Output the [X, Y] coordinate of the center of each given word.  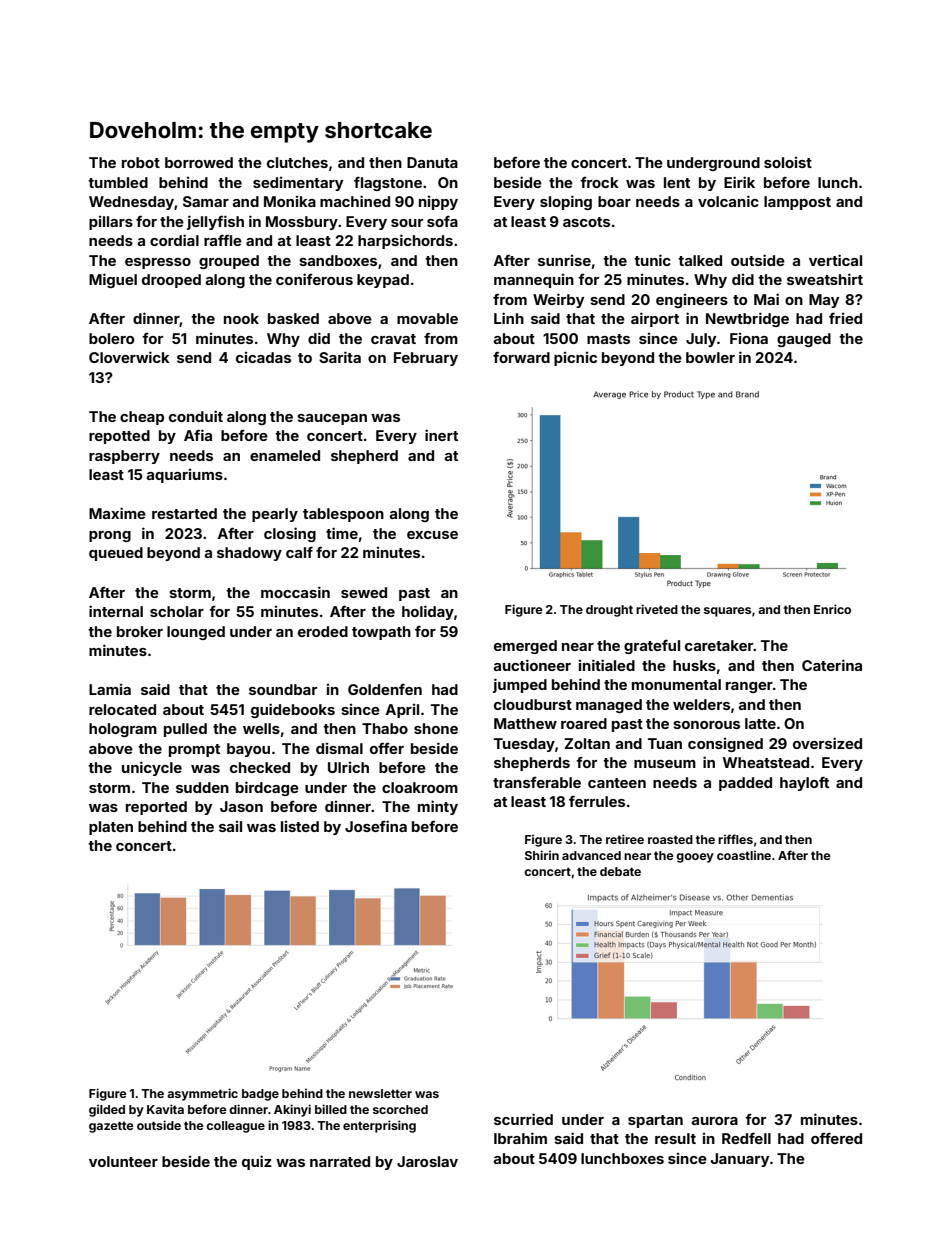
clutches [297, 162]
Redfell [746, 1138]
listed [300, 826]
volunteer [123, 1161]
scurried [523, 1119]
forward [521, 357]
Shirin [542, 855]
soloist [788, 162]
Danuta [432, 162]
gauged [804, 340]
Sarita [340, 357]
